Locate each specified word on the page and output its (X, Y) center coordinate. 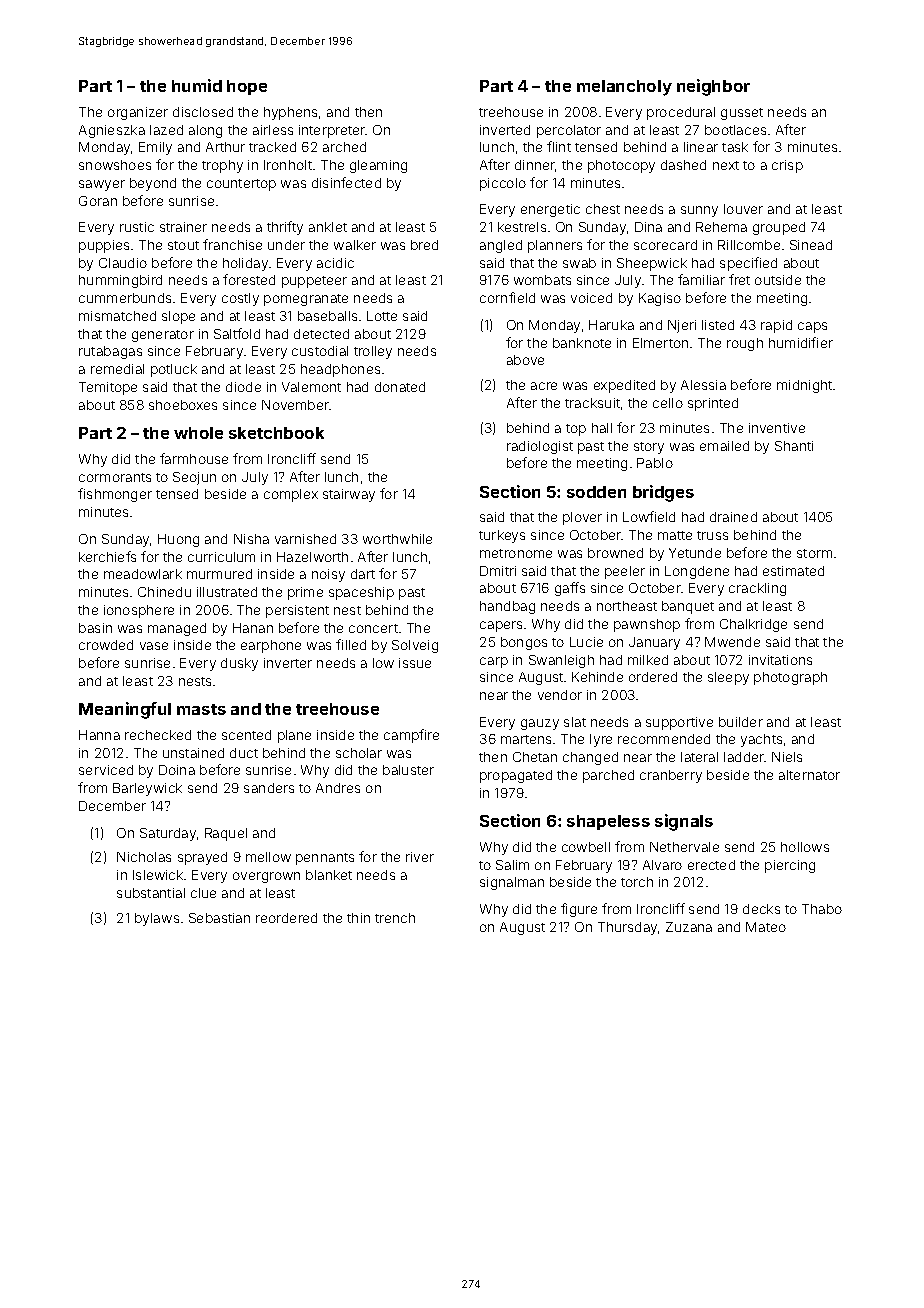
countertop (241, 185)
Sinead (811, 245)
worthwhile (397, 539)
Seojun (194, 478)
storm (814, 553)
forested (249, 279)
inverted (505, 130)
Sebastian (219, 918)
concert (373, 628)
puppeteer (314, 282)
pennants (325, 859)
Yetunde (695, 553)
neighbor (713, 87)
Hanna (99, 735)
